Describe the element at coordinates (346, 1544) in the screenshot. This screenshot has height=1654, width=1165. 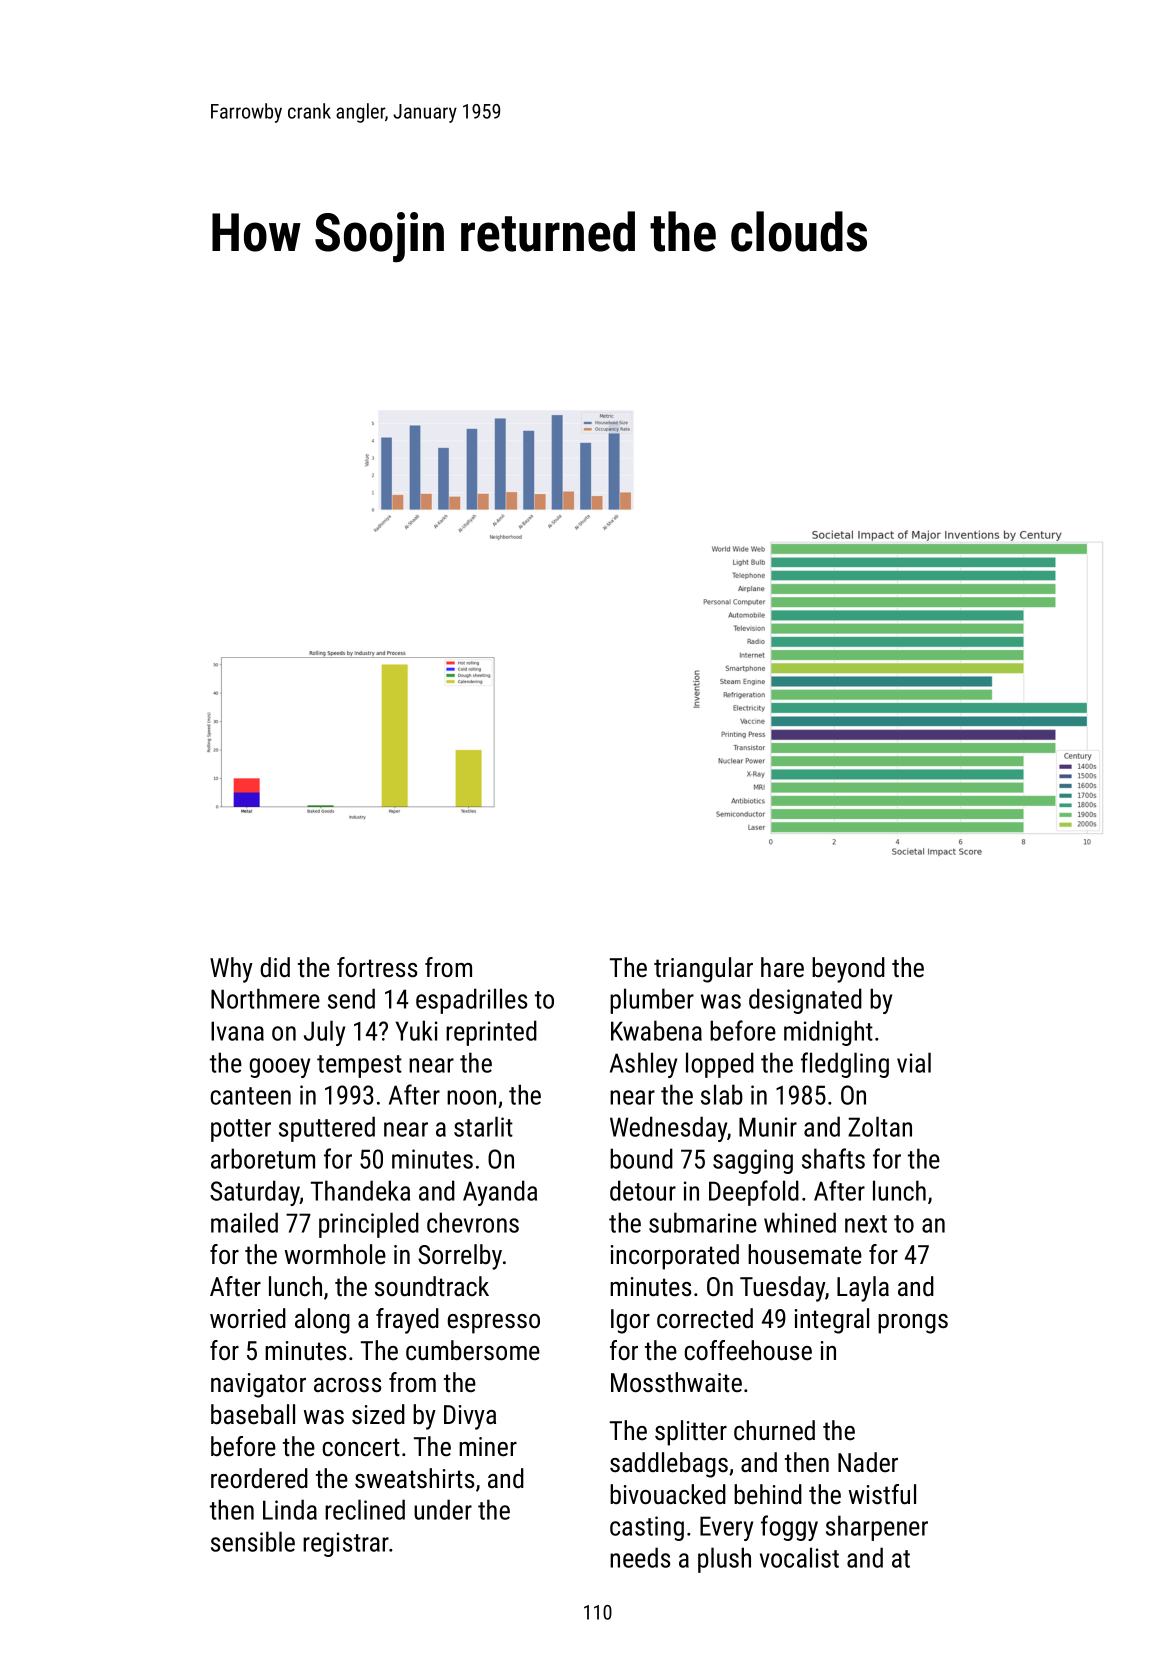
I see `registrar` at that location.
